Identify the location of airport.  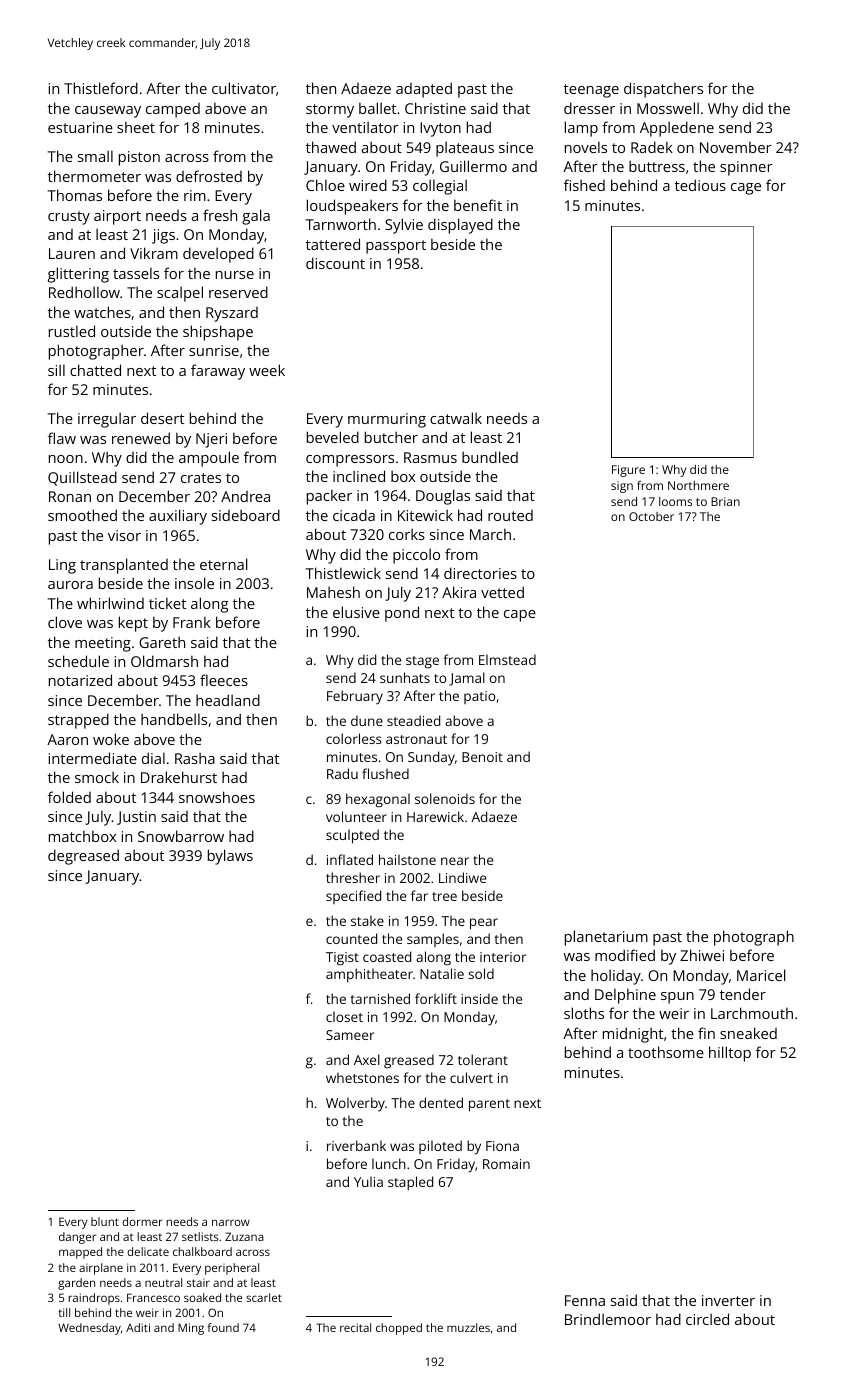
(117, 217).
